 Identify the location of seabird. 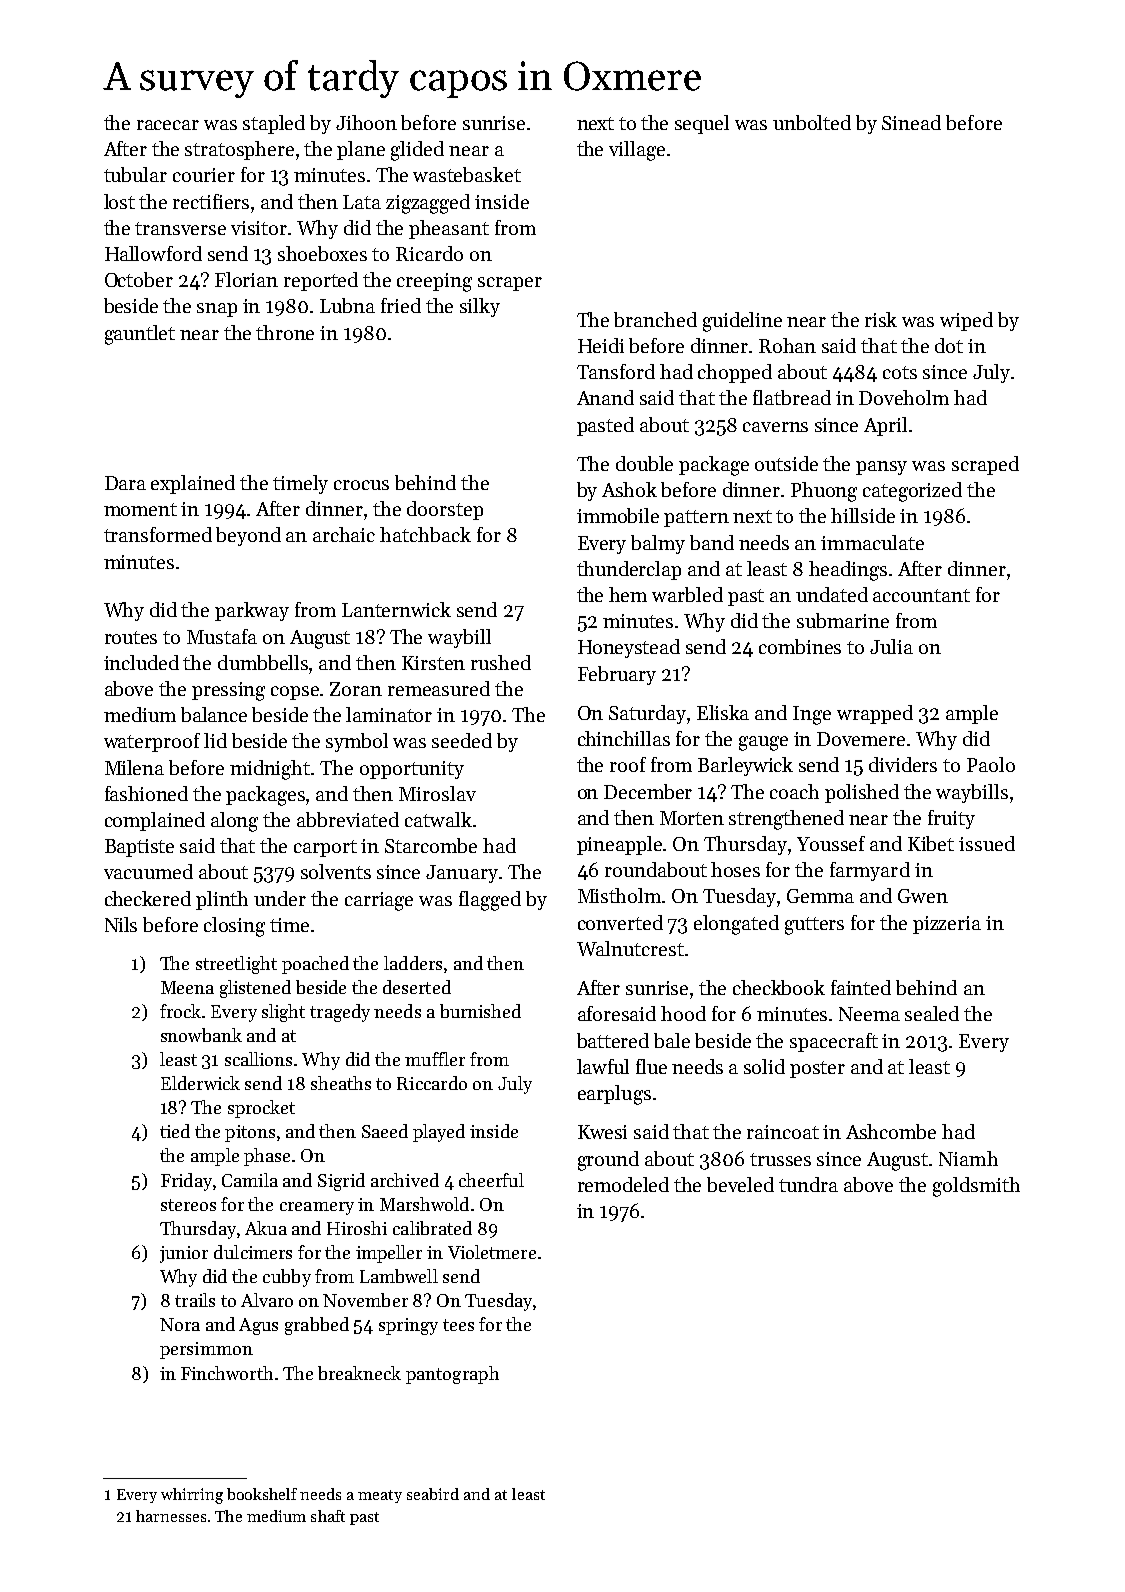
(433, 1494).
